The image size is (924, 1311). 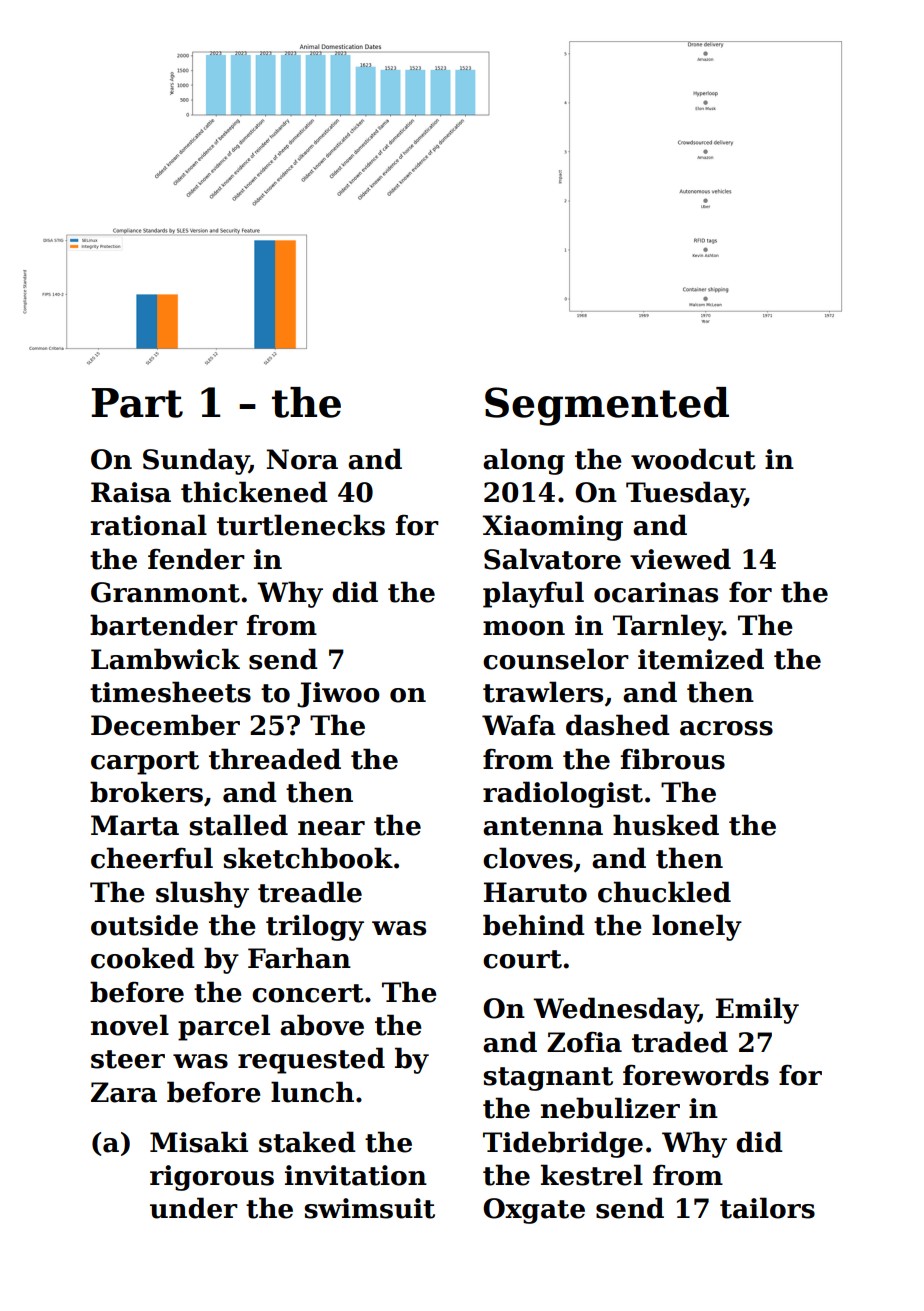 What do you see at coordinates (696, 1075) in the screenshot?
I see `forewords` at bounding box center [696, 1075].
